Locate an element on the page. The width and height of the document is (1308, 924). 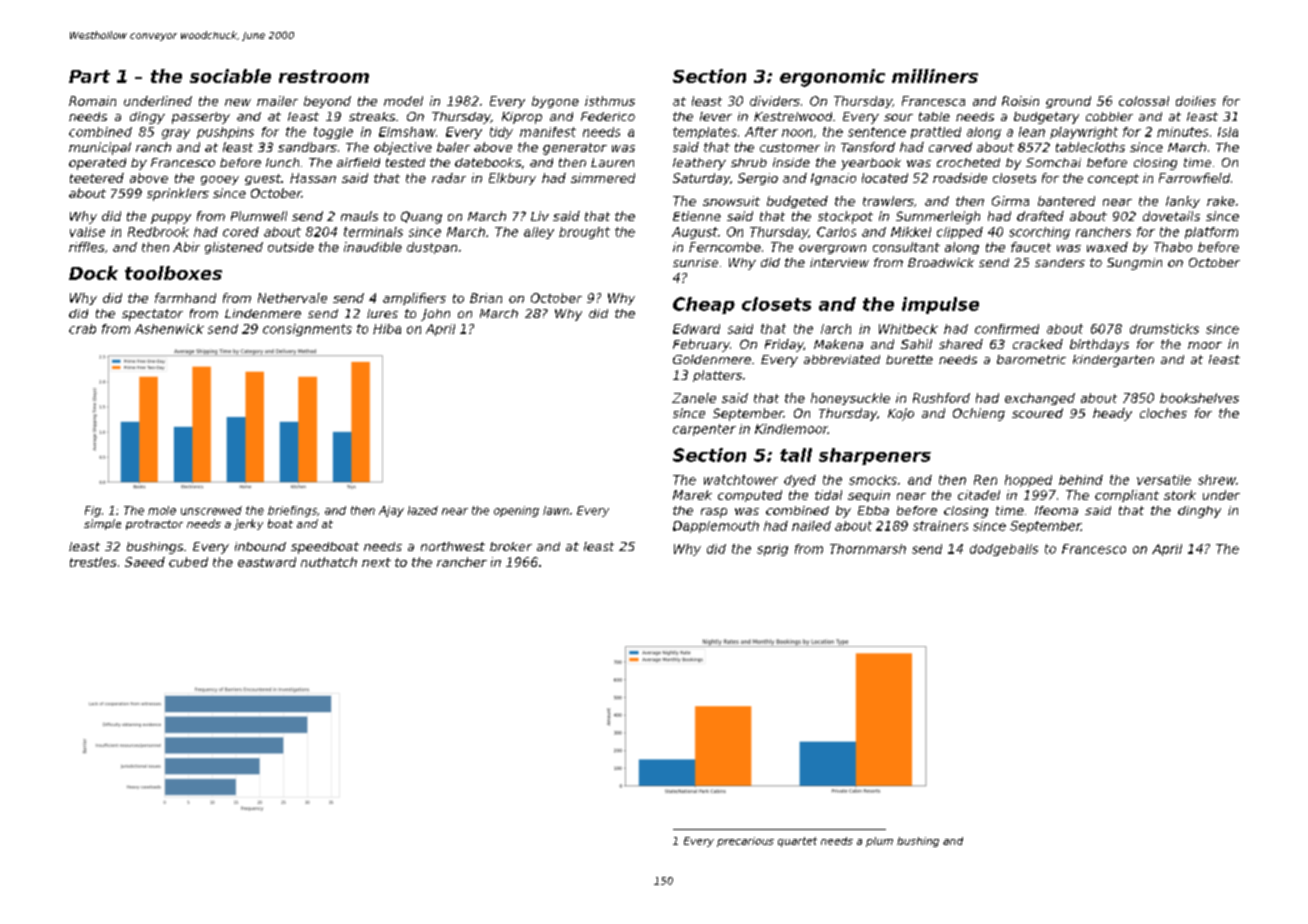
mailer is located at coordinates (277, 101).
